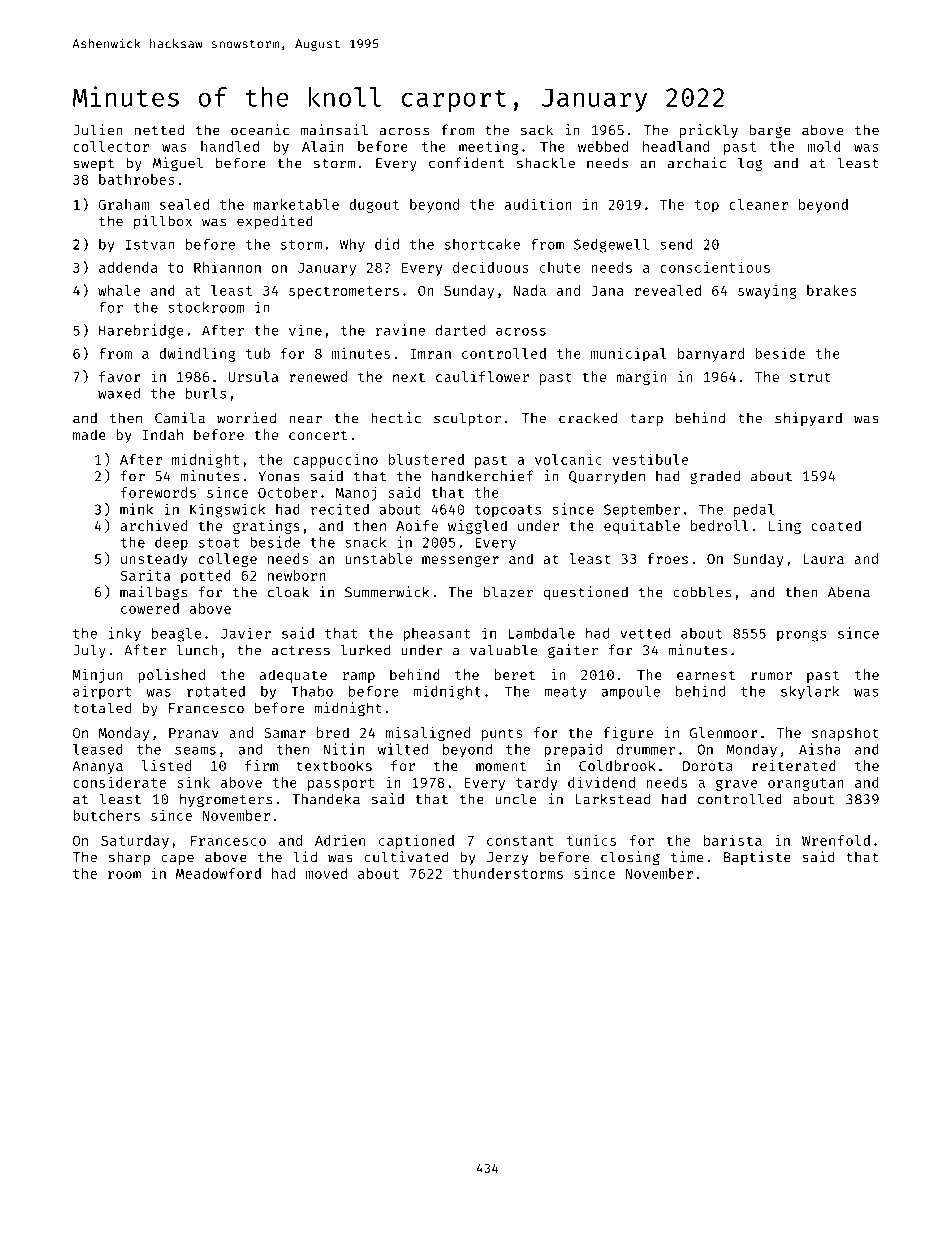 The width and height of the screenshot is (952, 1233). I want to click on shipyard, so click(808, 419).
